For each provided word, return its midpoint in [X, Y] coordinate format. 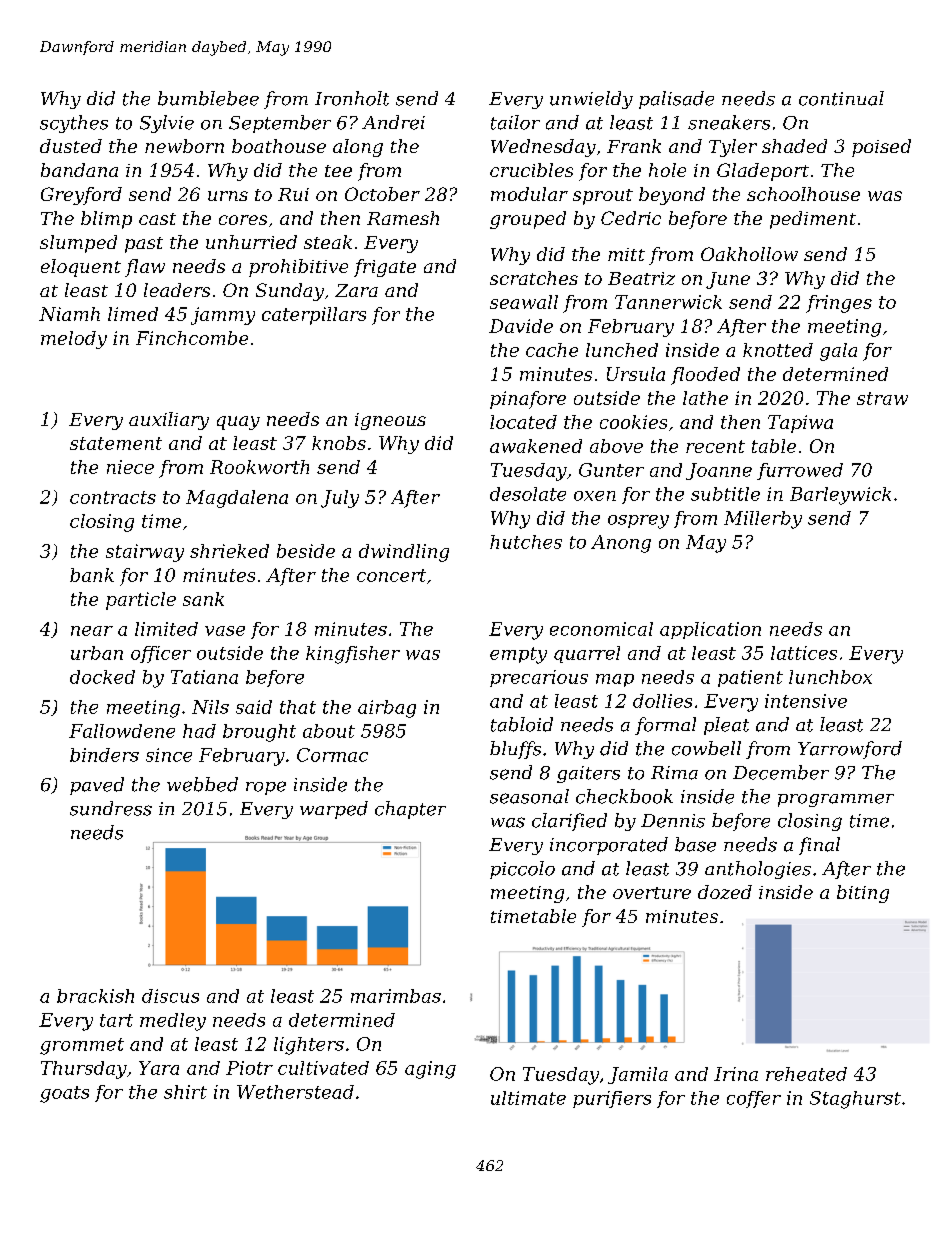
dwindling [404, 553]
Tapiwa [800, 424]
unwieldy [591, 100]
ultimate [528, 1098]
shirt [185, 1092]
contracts [113, 497]
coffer [754, 1099]
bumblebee [208, 98]
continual [841, 98]
